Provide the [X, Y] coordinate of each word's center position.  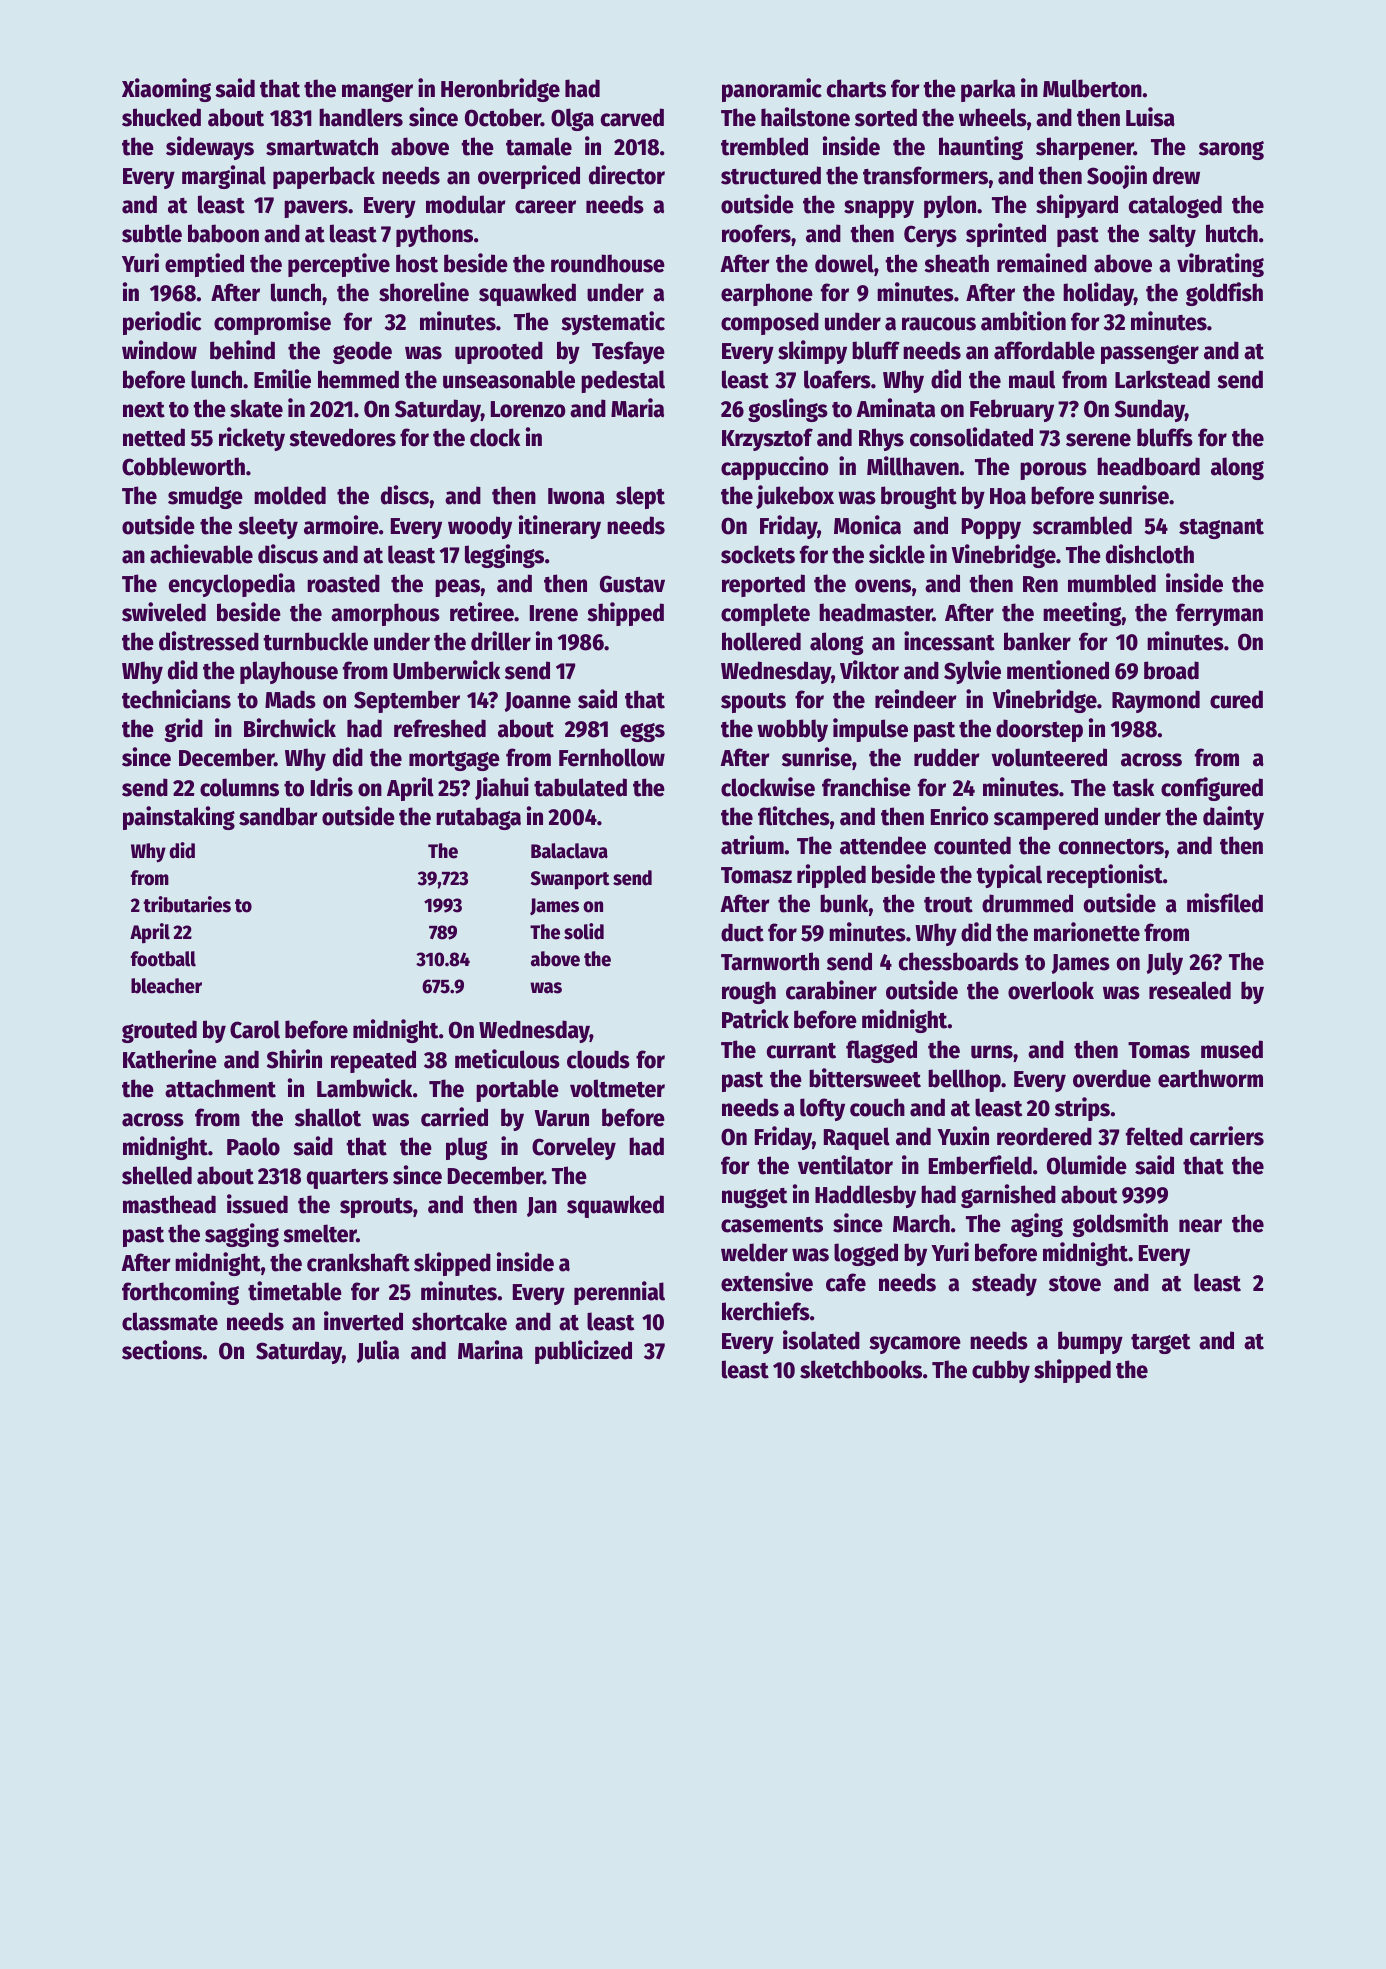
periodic [162, 323]
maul [1032, 379]
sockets [758, 554]
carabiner [831, 990]
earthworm [1210, 1078]
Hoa [1008, 496]
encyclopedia [232, 585]
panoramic [772, 90]
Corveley [574, 1148]
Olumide [1087, 1165]
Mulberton [1092, 88]
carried [454, 1117]
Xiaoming [166, 90]
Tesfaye [628, 352]
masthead [169, 1204]
